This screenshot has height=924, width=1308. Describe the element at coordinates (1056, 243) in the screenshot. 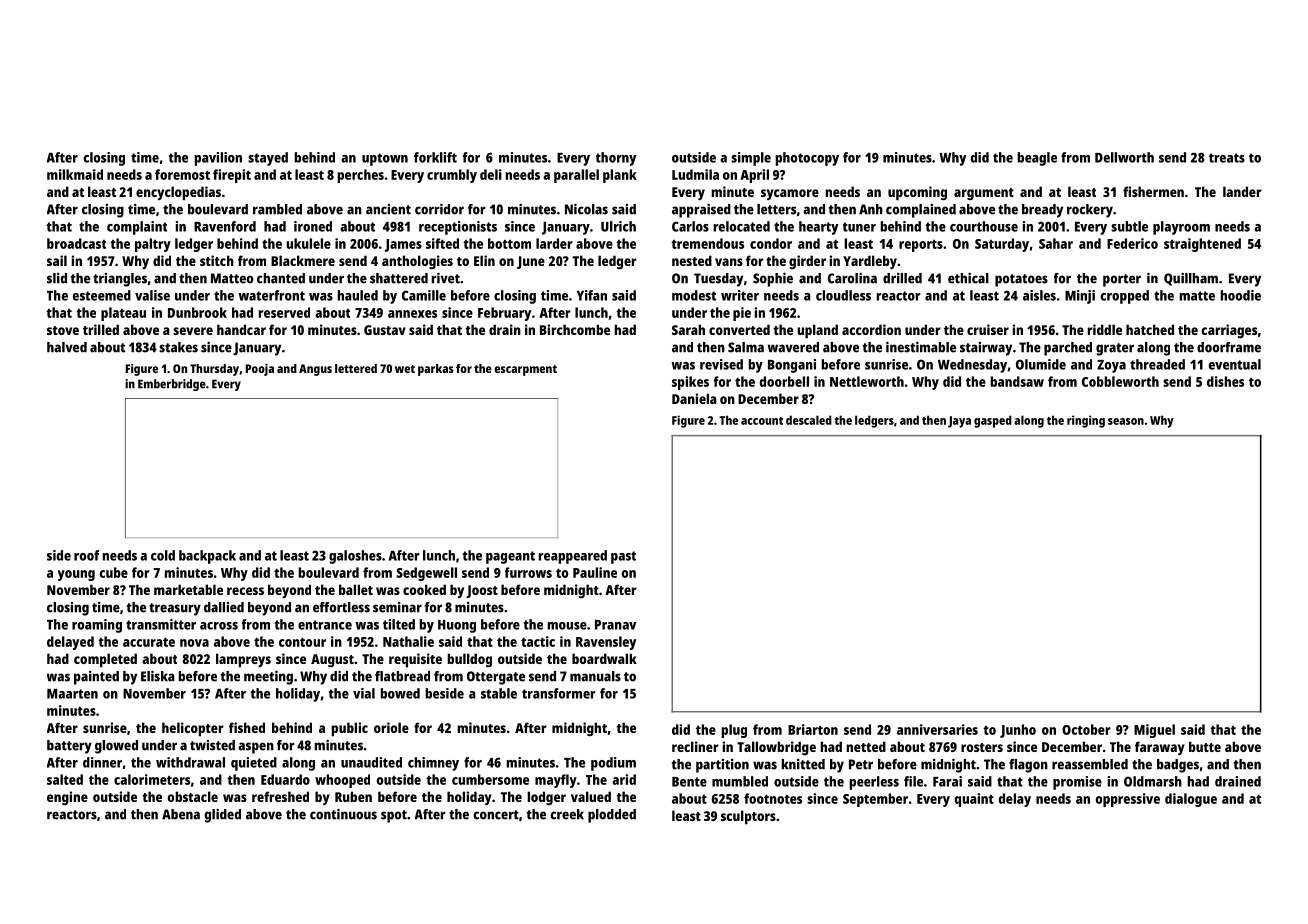

I see `Sahar` at that location.
